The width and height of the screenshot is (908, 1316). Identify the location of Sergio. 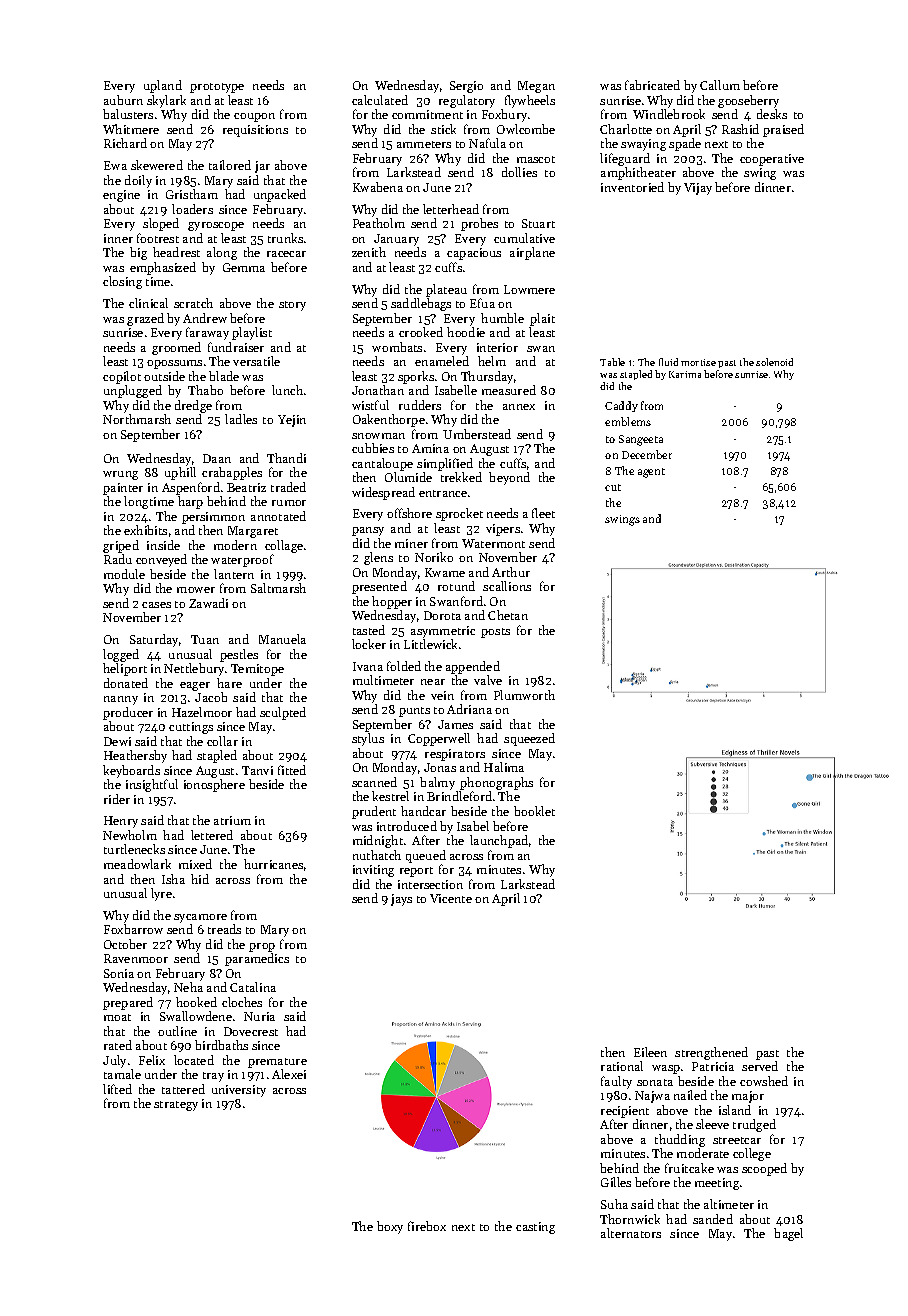
(466, 87).
